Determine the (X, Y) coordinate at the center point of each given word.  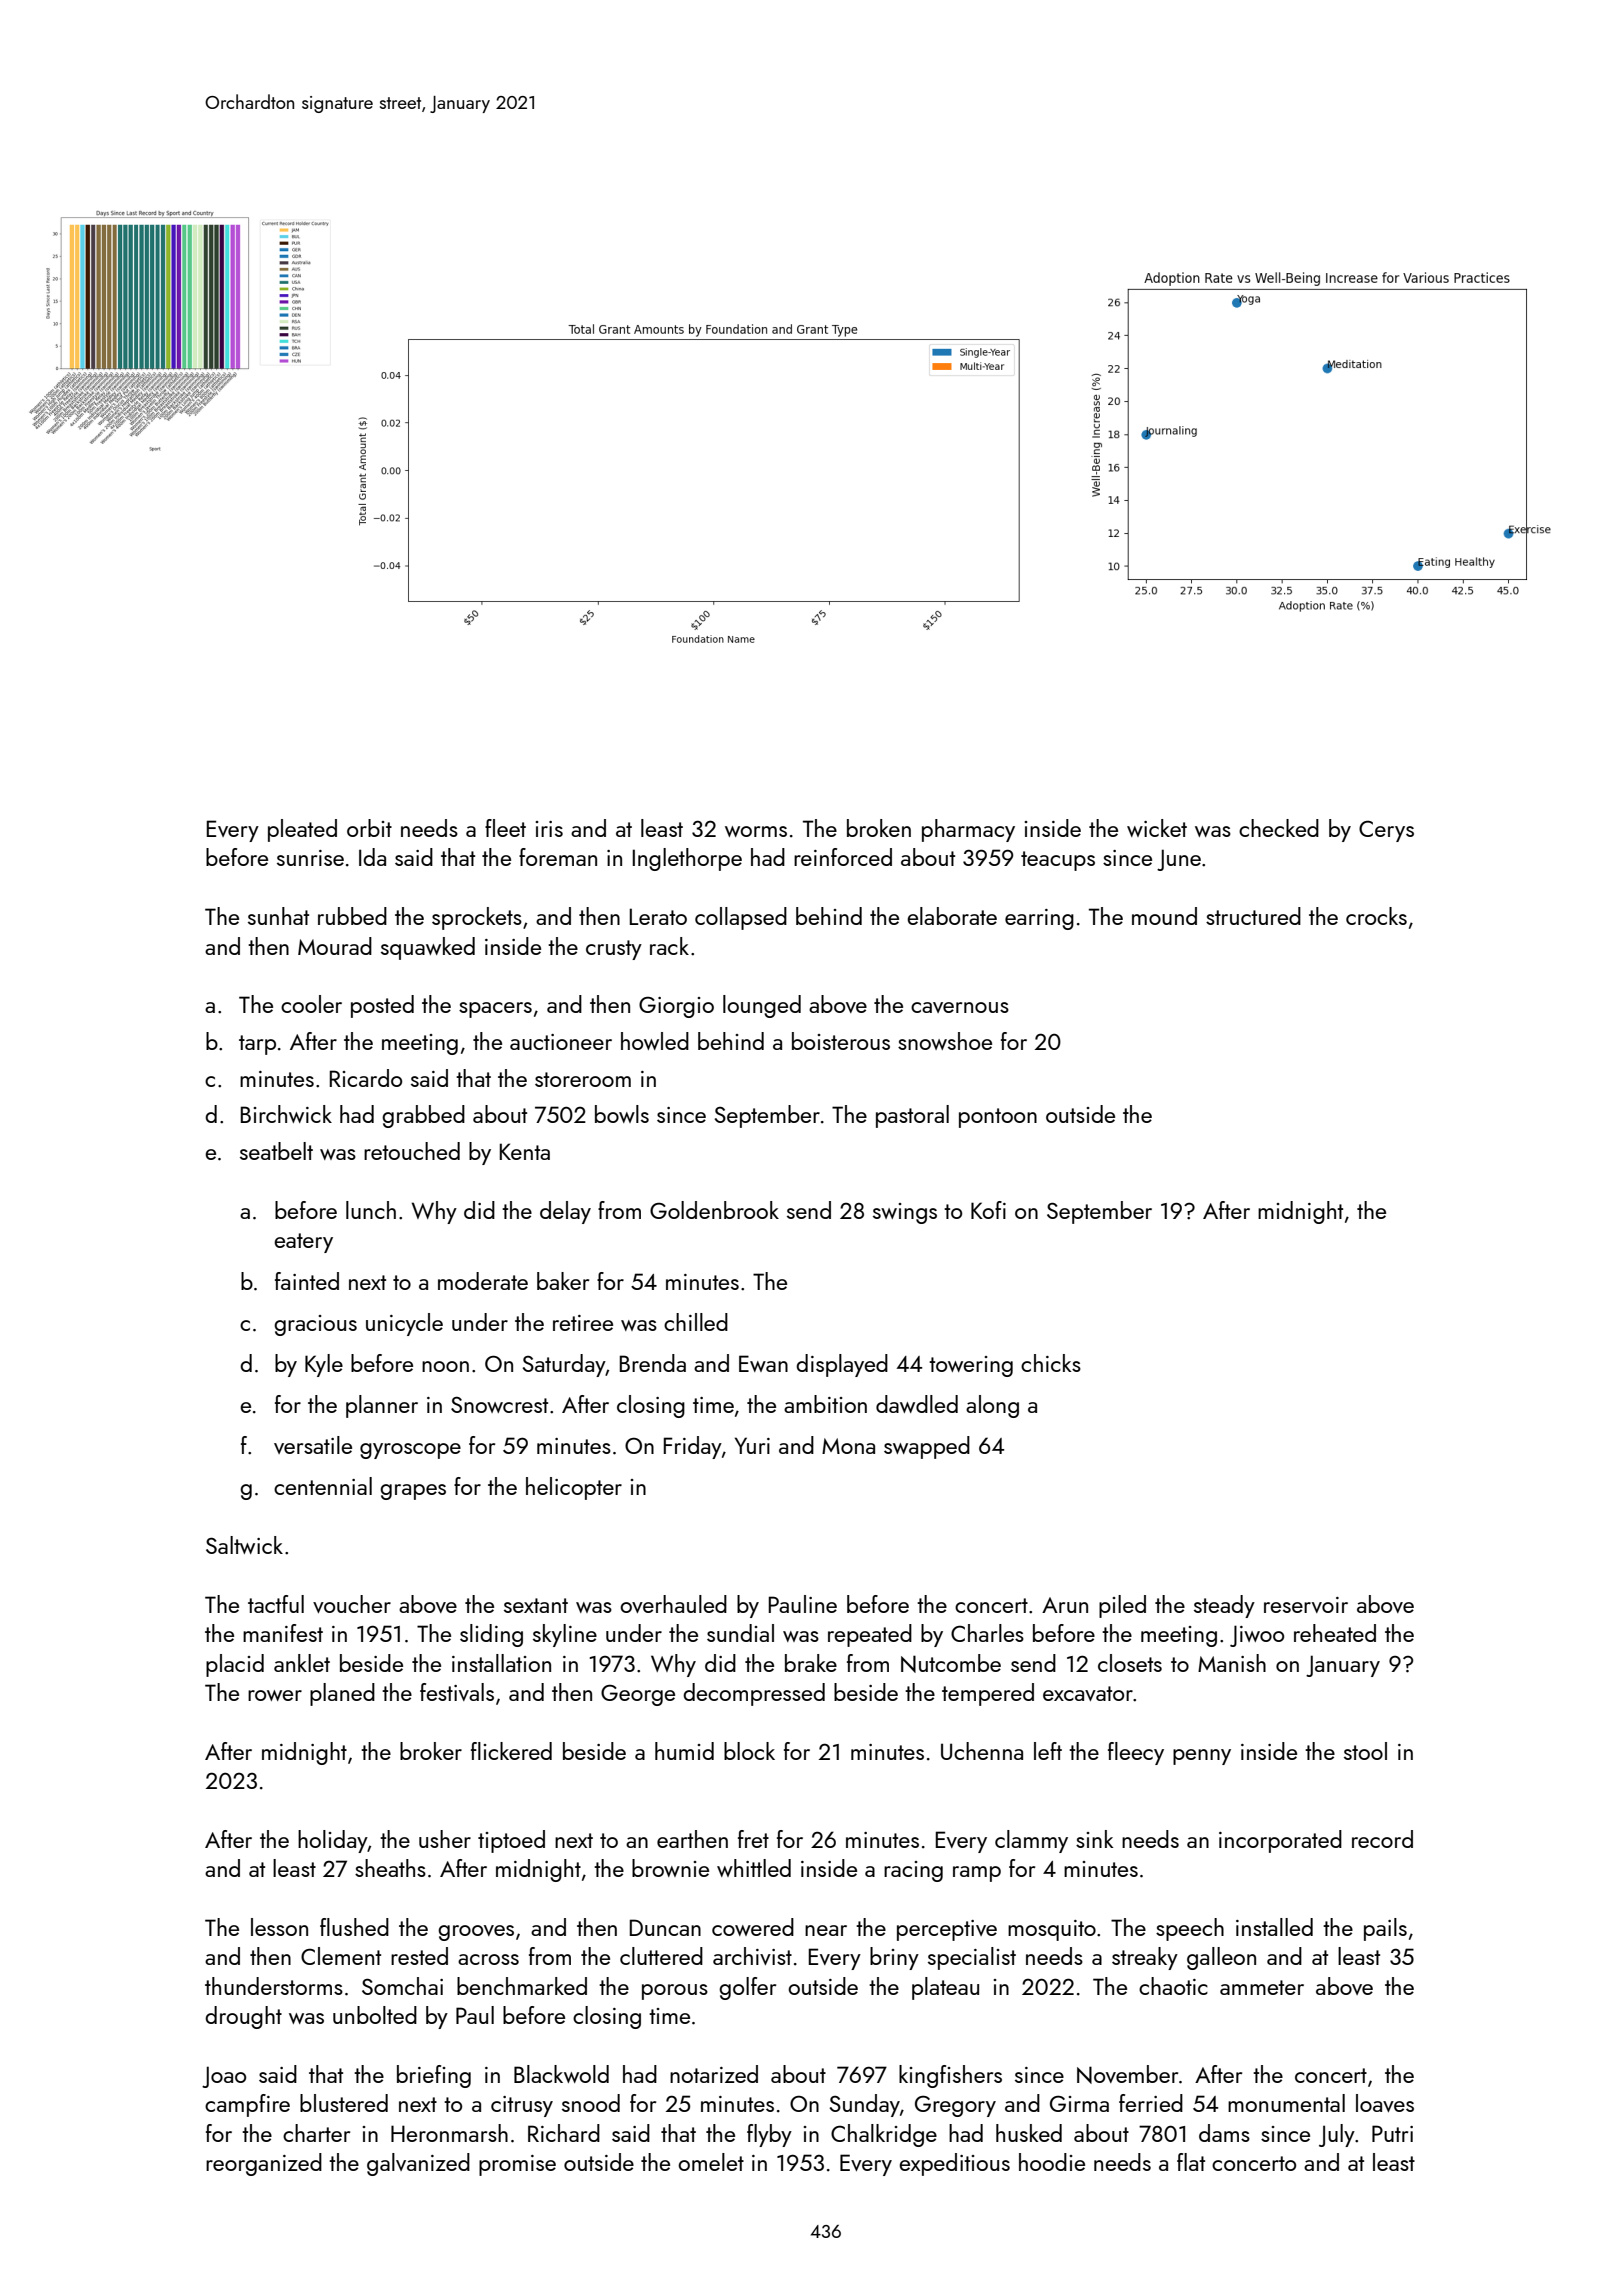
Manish (1232, 1663)
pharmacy (968, 830)
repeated (870, 1635)
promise (517, 2165)
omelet (711, 2162)
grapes (413, 1492)
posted (382, 1006)
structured (1253, 916)
